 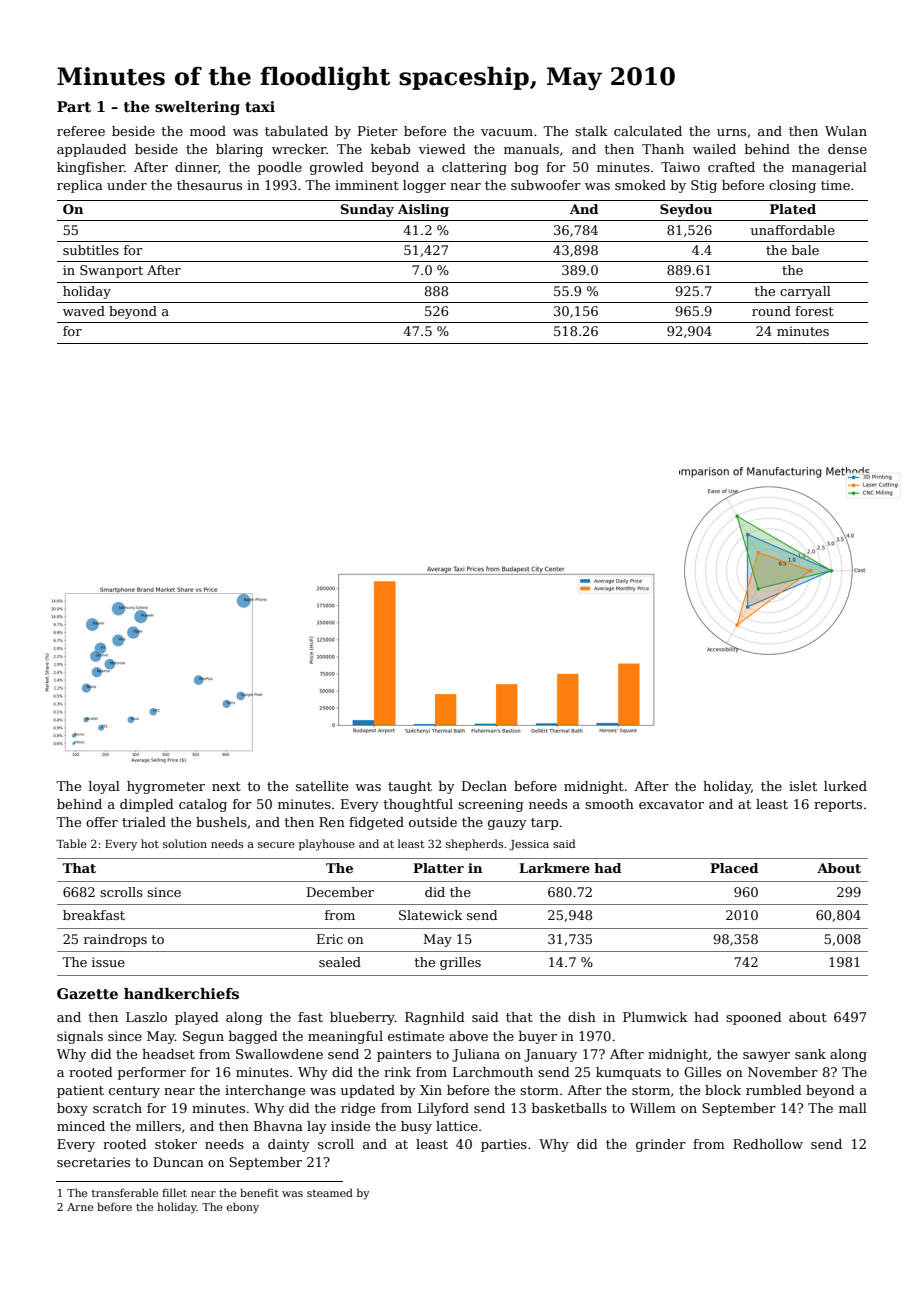 I want to click on trialed, so click(x=144, y=822).
